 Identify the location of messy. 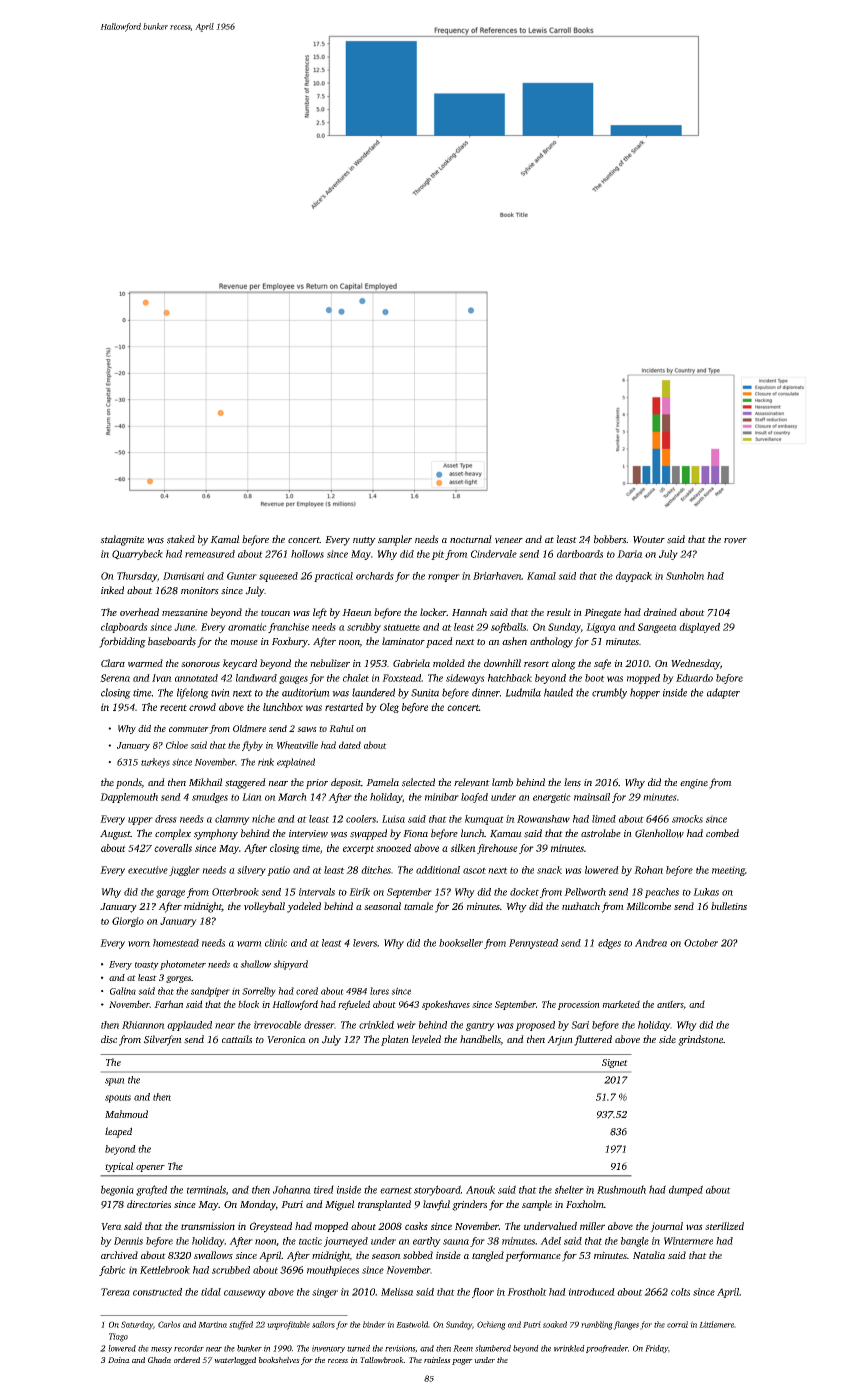
(161, 1350).
